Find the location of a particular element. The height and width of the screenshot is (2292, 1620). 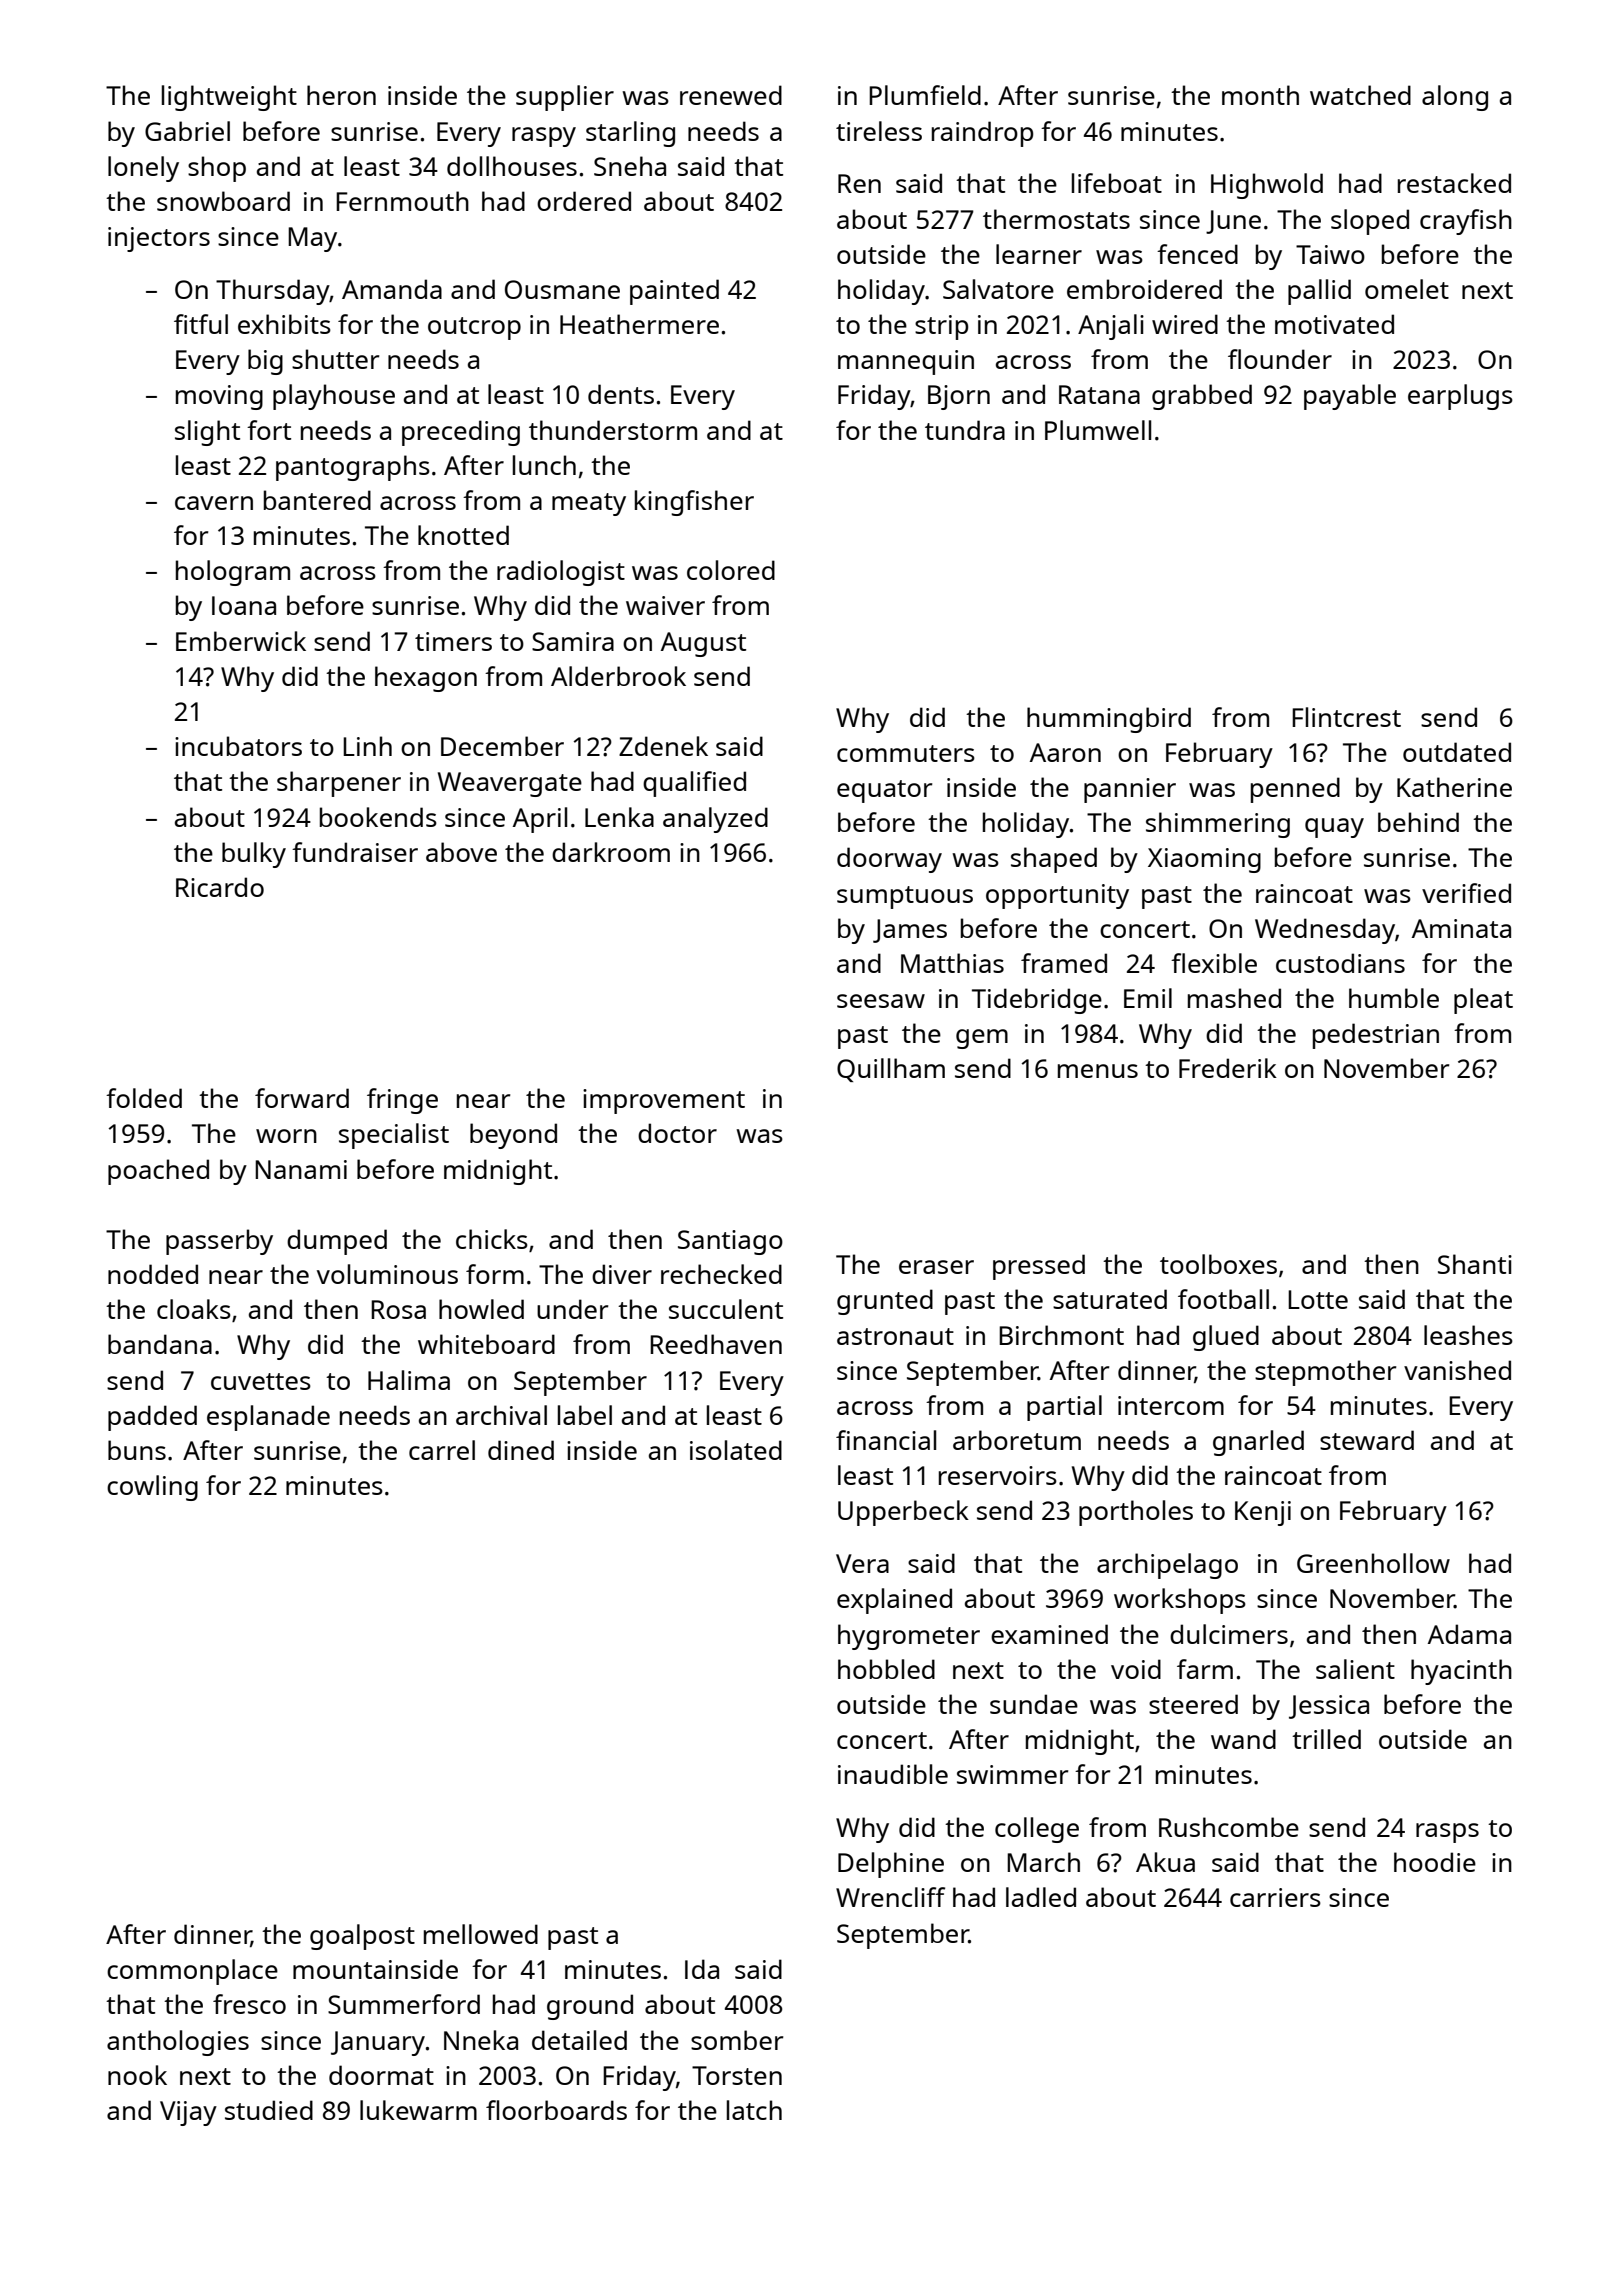

renewed is located at coordinates (731, 95).
